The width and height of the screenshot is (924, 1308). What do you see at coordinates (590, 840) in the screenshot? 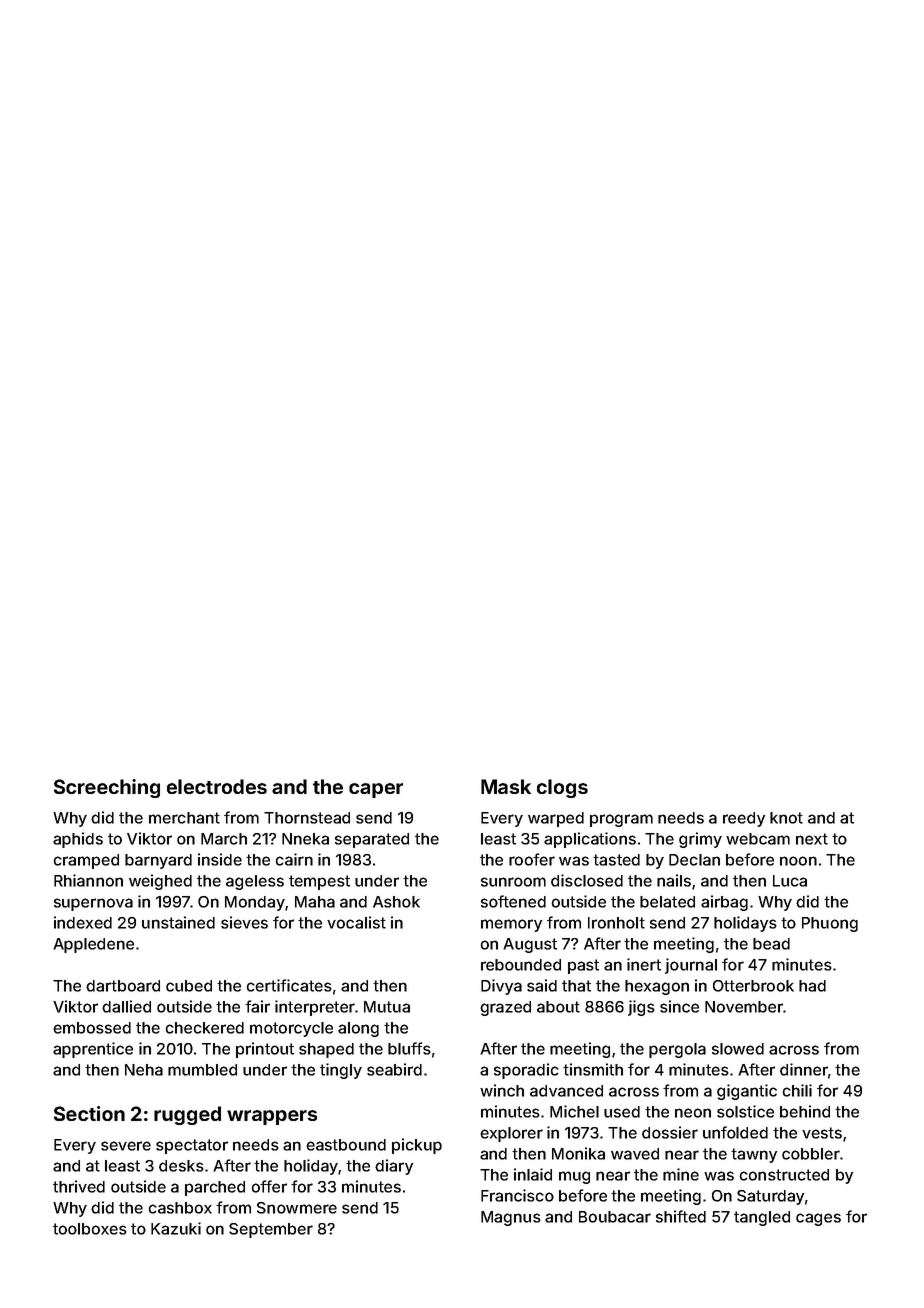
I see `applications` at bounding box center [590, 840].
